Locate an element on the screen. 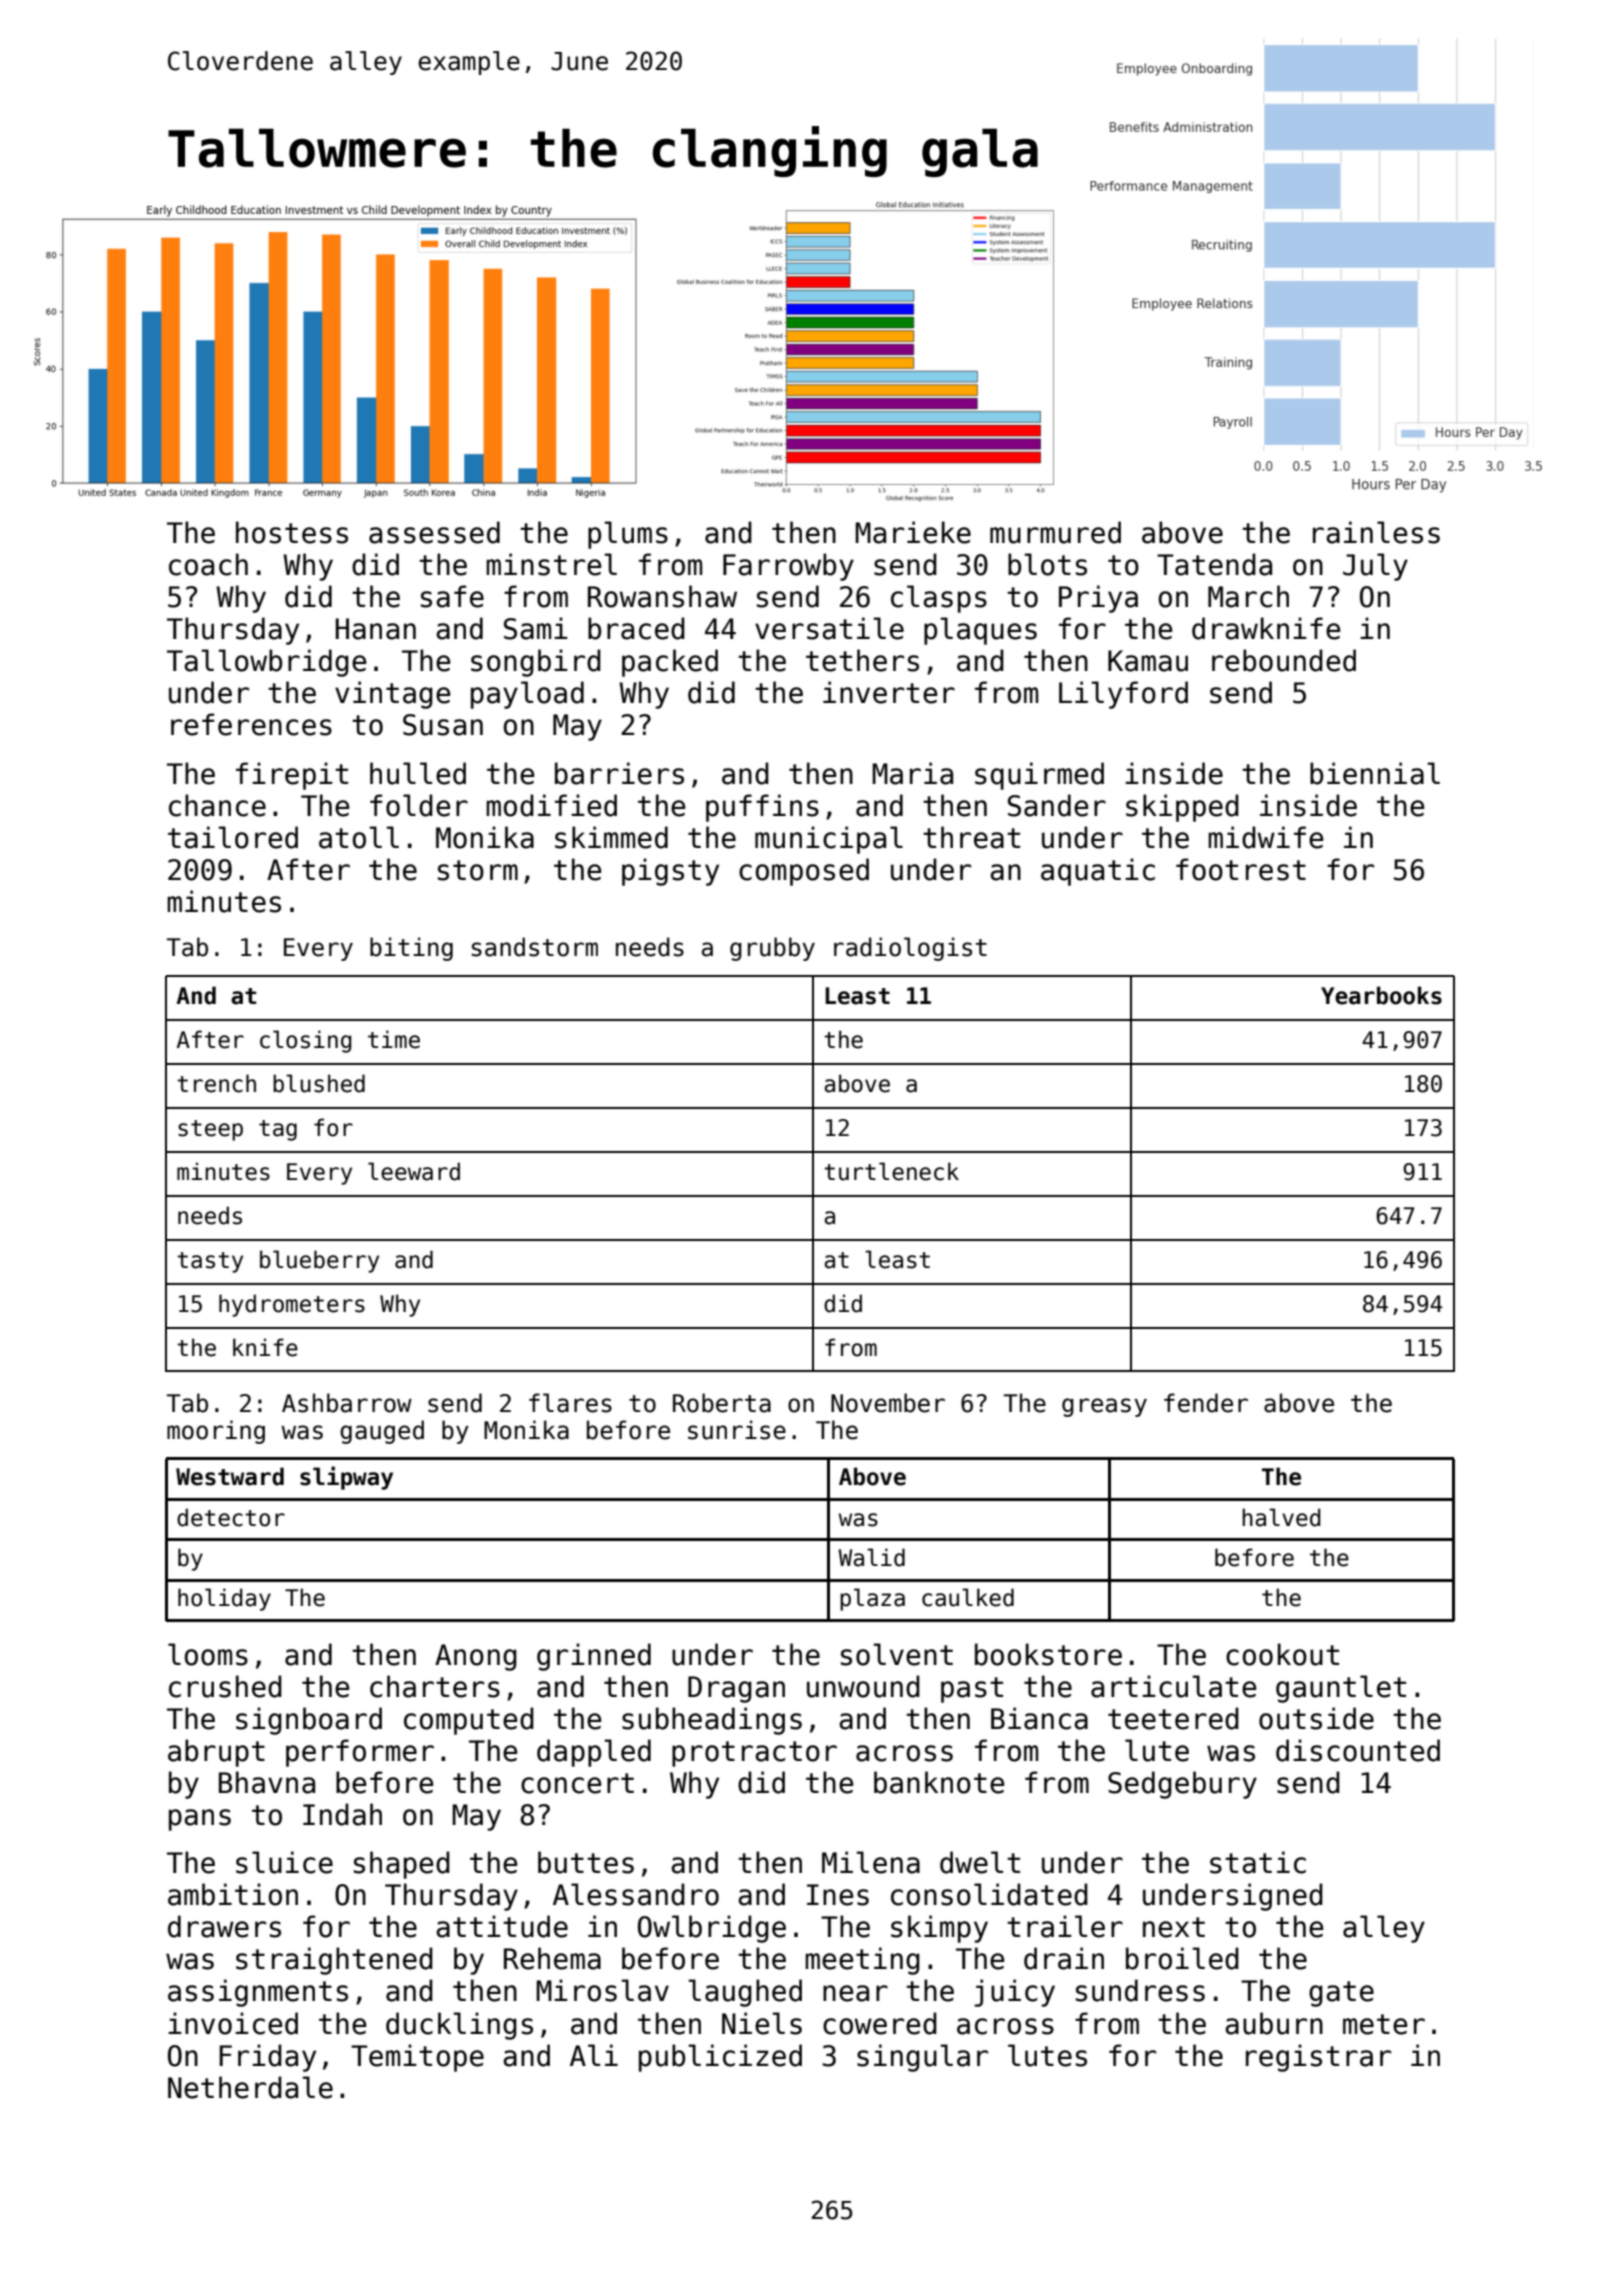 The width and height of the screenshot is (1620, 2292). Tatenda is located at coordinates (1214, 564).
